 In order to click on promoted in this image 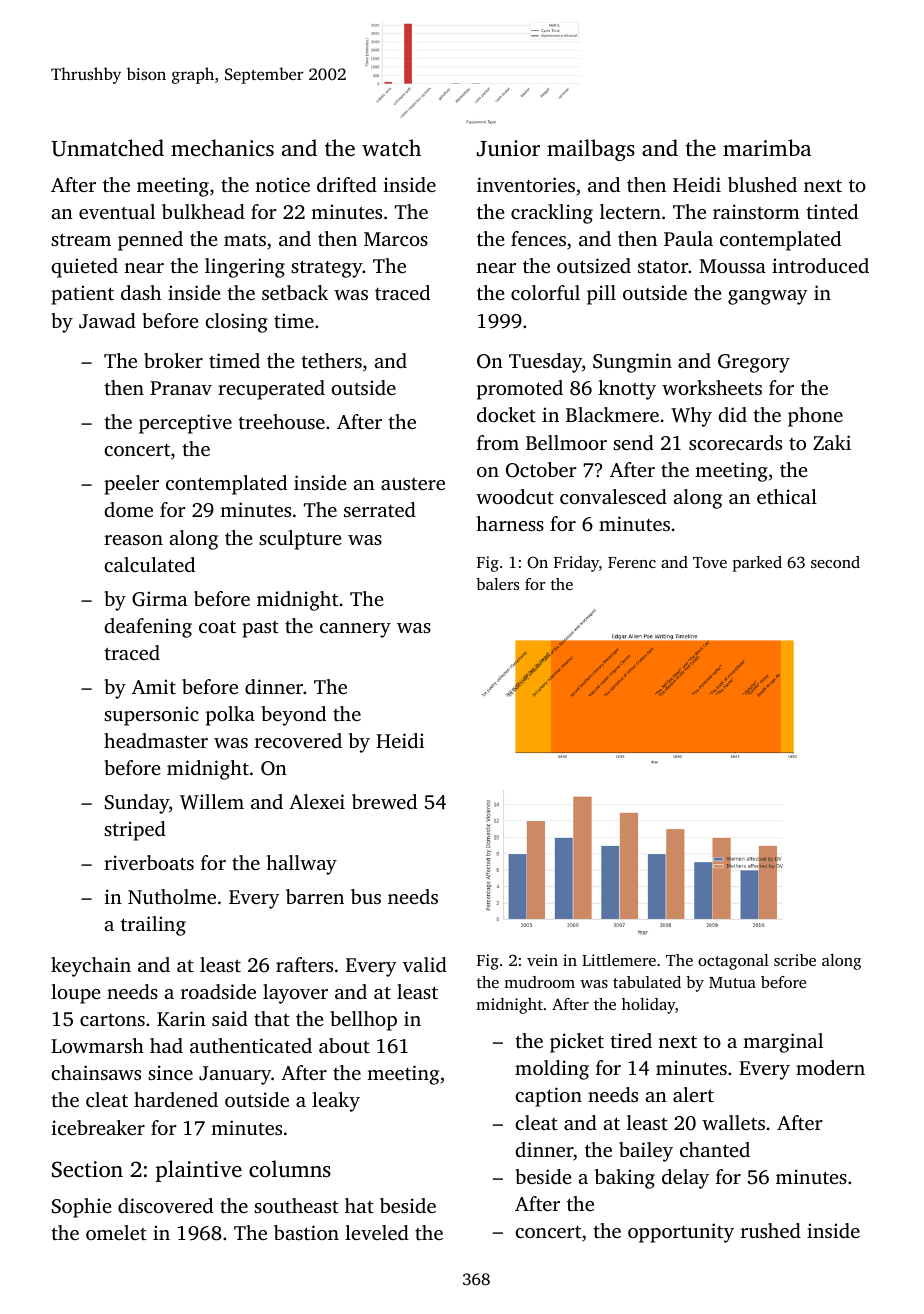, I will do `click(520, 390)`.
